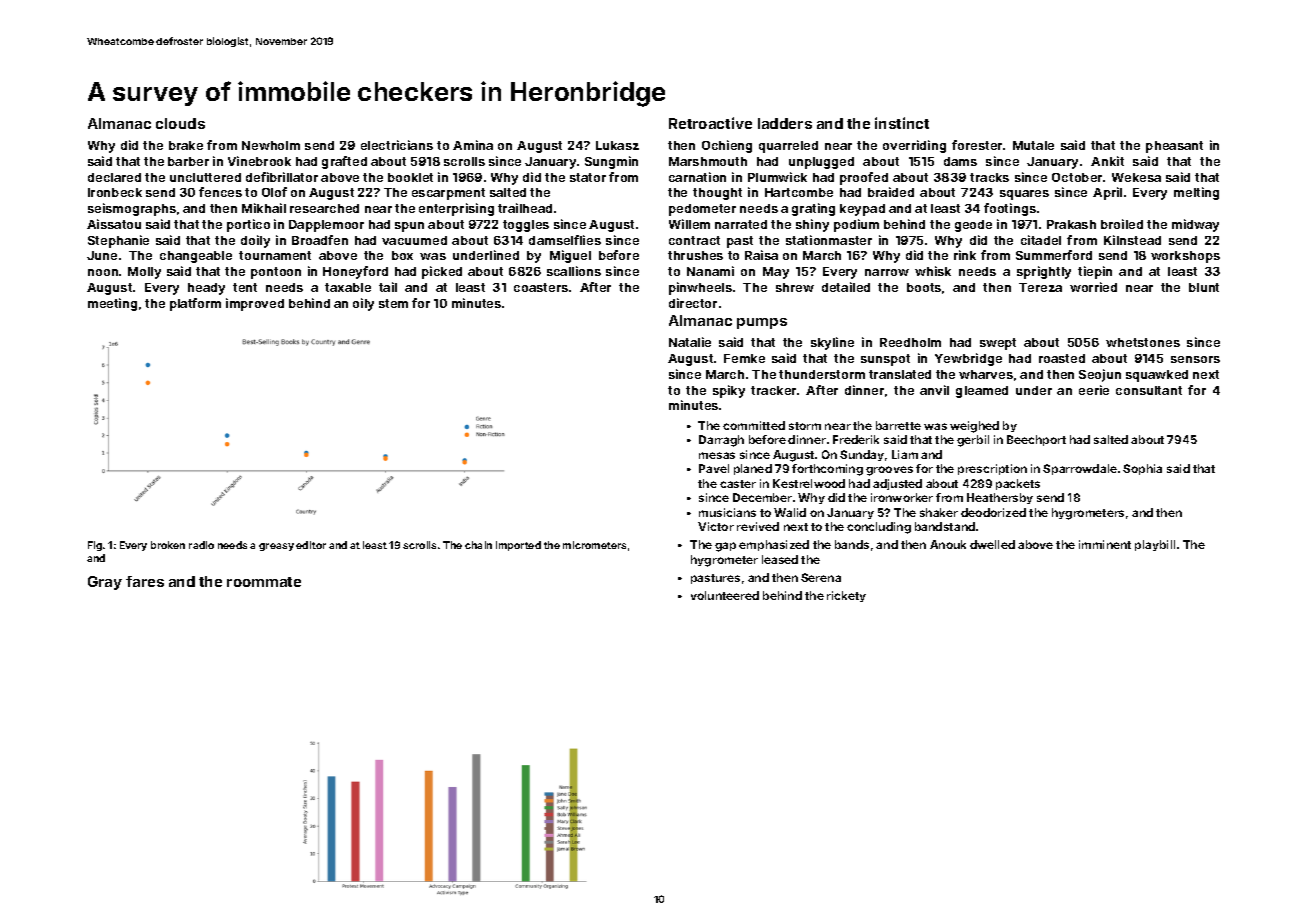  Describe the element at coordinates (1174, 147) in the page. I see `pheasant` at that location.
